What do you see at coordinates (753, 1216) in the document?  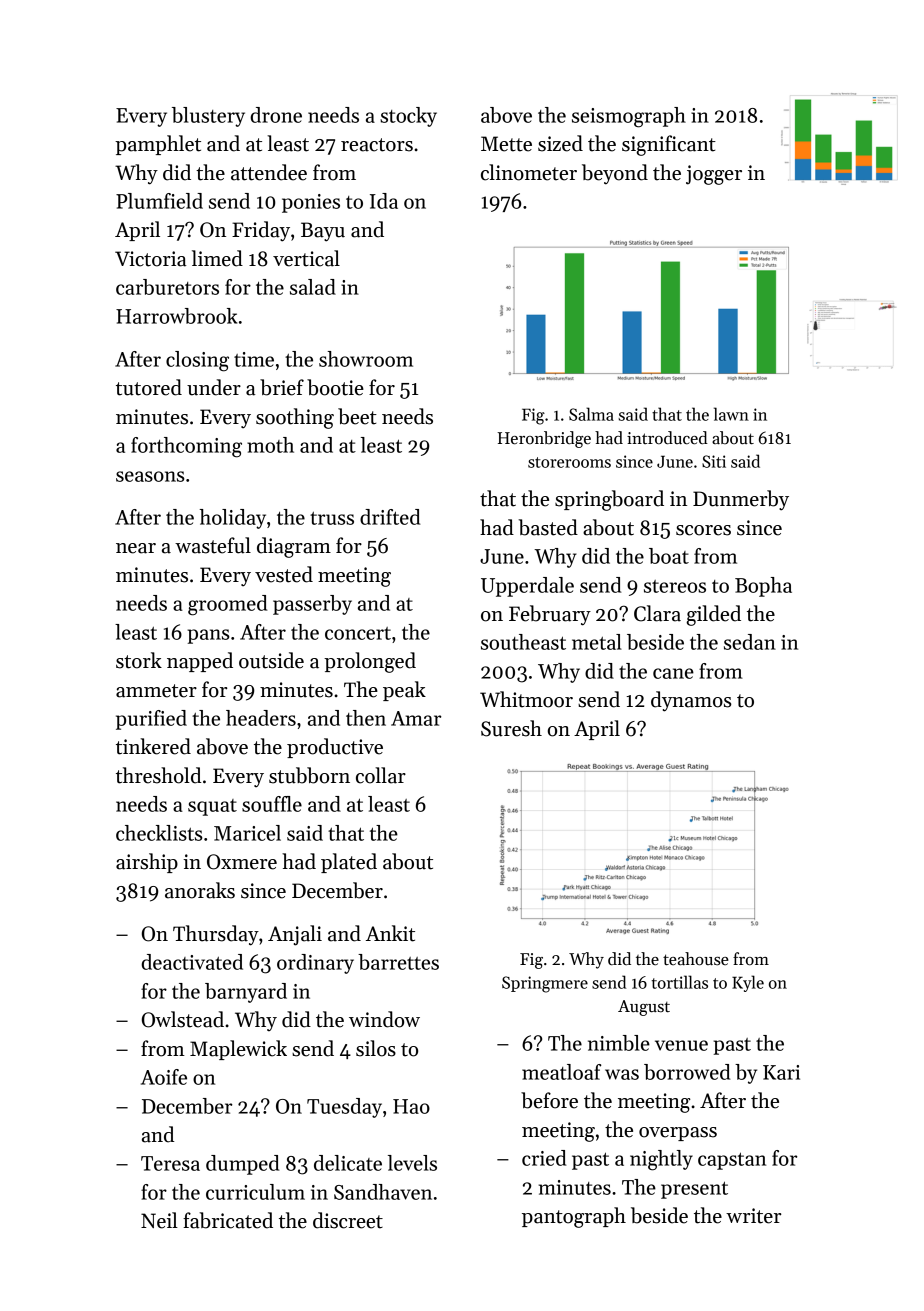 I see `writer` at bounding box center [753, 1216].
